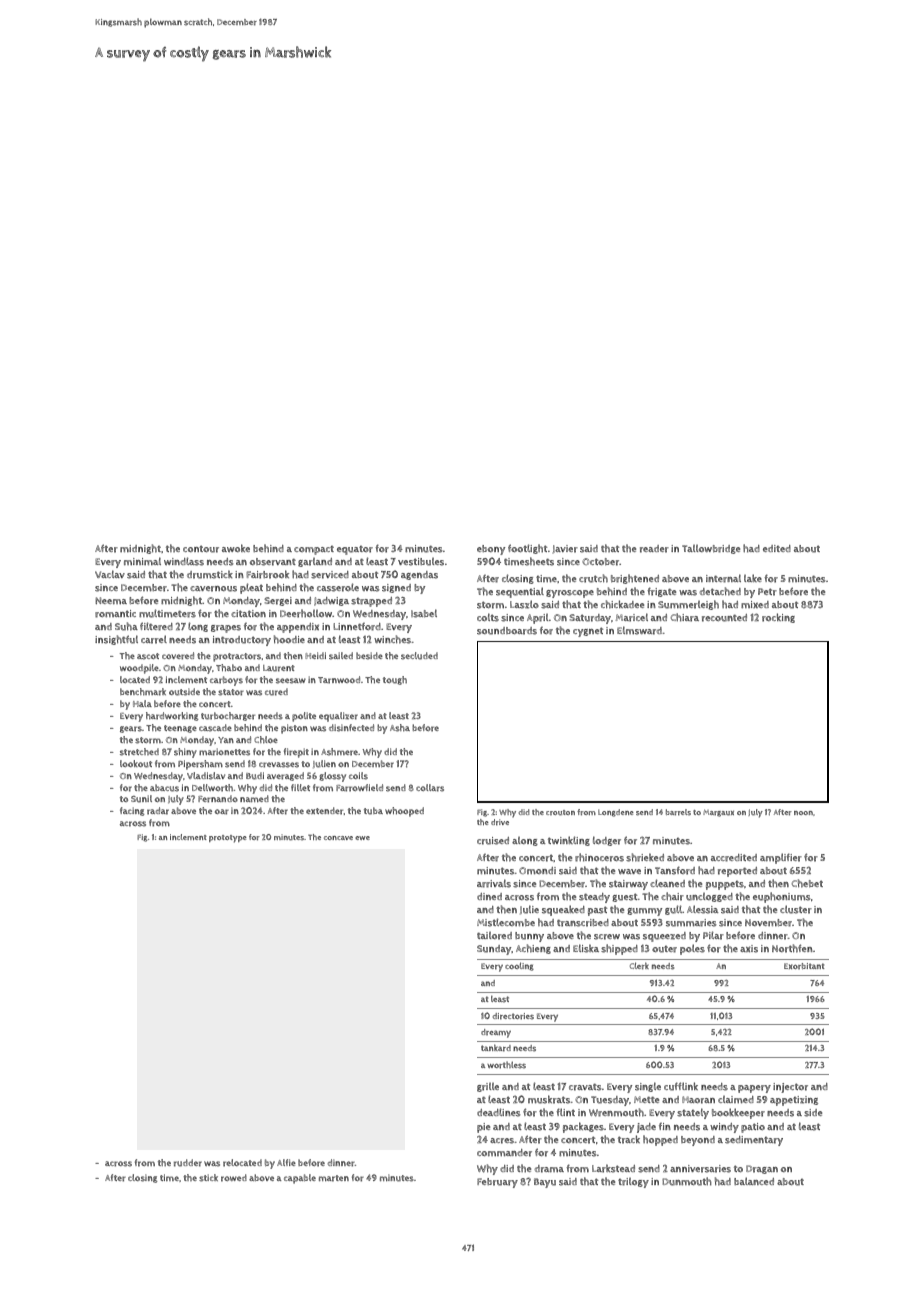 The image size is (924, 1308). Describe the element at coordinates (686, 1181) in the page. I see `Dunmouth` at that location.
